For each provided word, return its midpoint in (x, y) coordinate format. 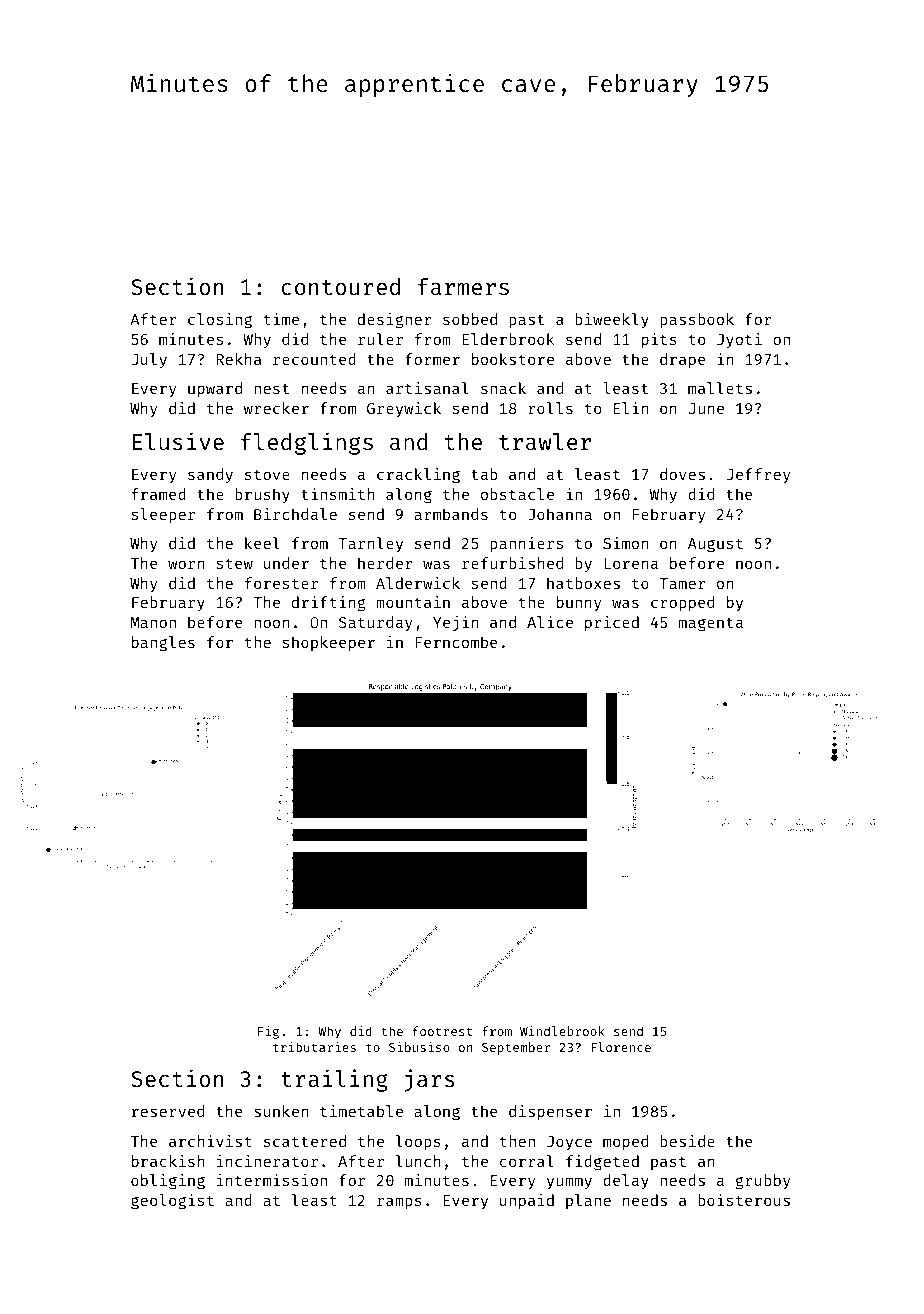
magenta (711, 625)
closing (220, 321)
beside (687, 1141)
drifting (329, 604)
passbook (697, 320)
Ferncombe (456, 642)
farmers (463, 286)
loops (418, 1142)
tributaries (314, 1047)
